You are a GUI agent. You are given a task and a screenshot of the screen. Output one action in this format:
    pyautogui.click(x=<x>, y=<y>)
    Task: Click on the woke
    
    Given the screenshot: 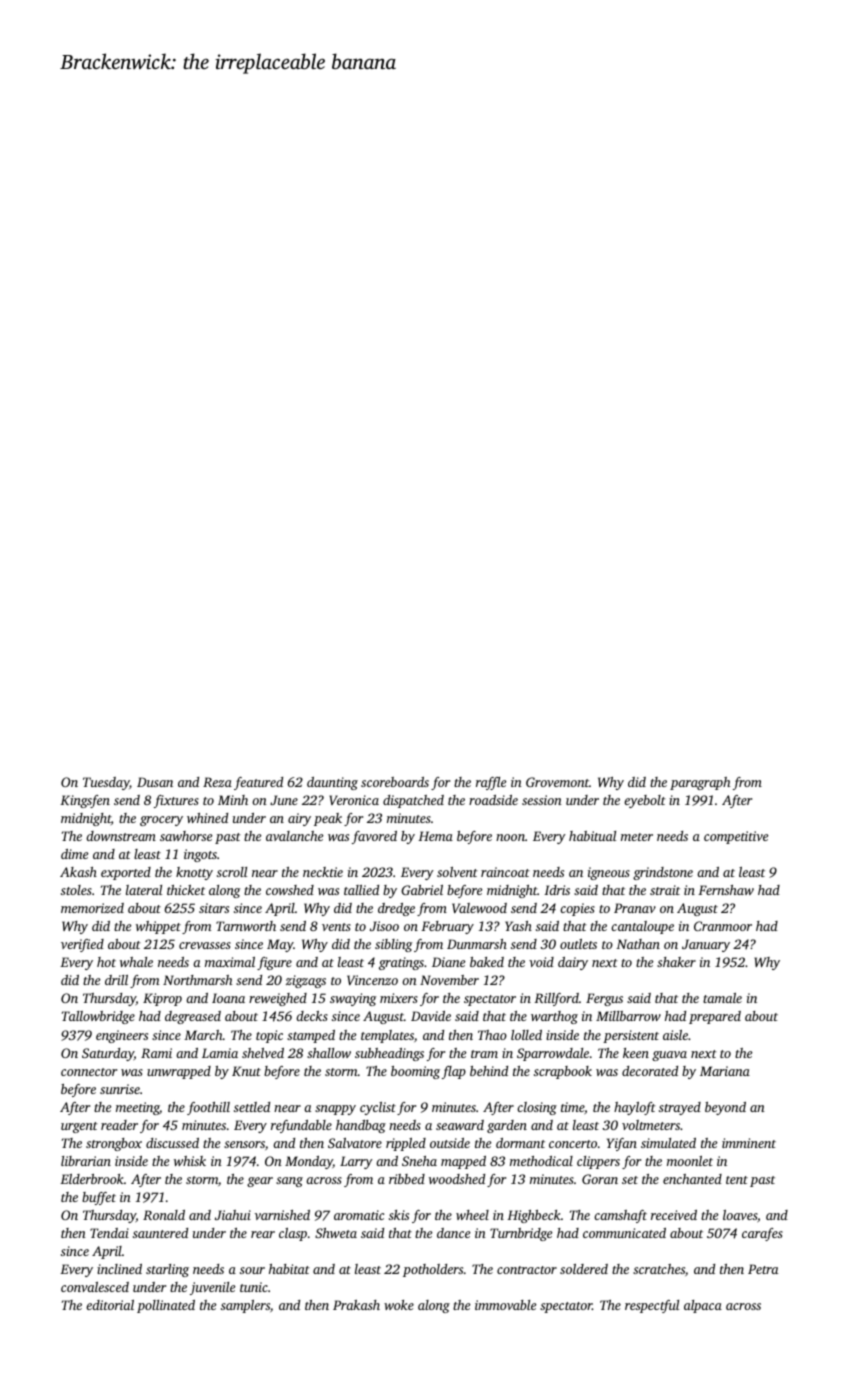 What is the action you would take?
    pyautogui.click(x=399, y=1305)
